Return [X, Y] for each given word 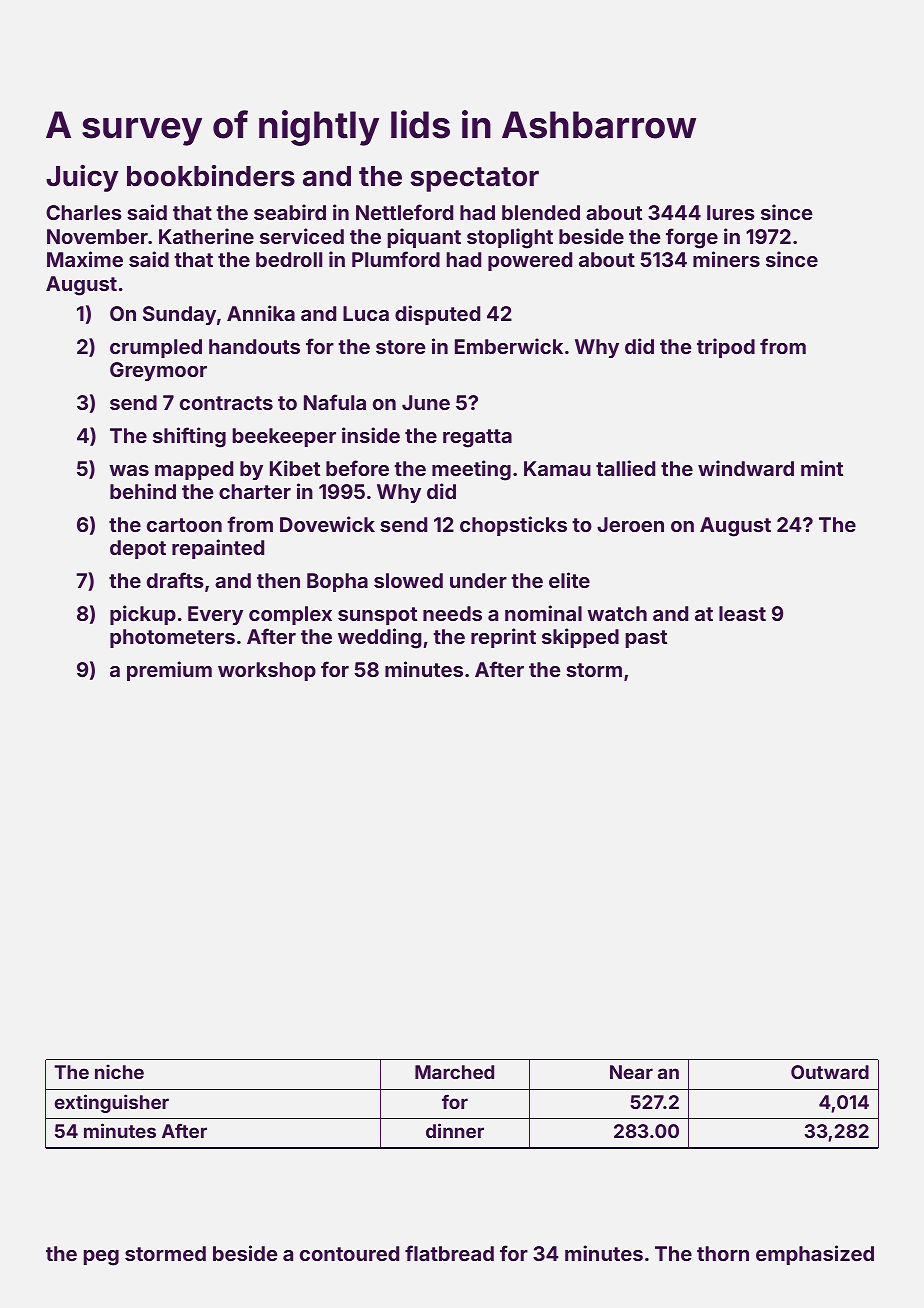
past [646, 639]
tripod [726, 348]
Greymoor [158, 371]
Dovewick [327, 524]
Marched [454, 1072]
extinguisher [112, 1103]
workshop [267, 671]
